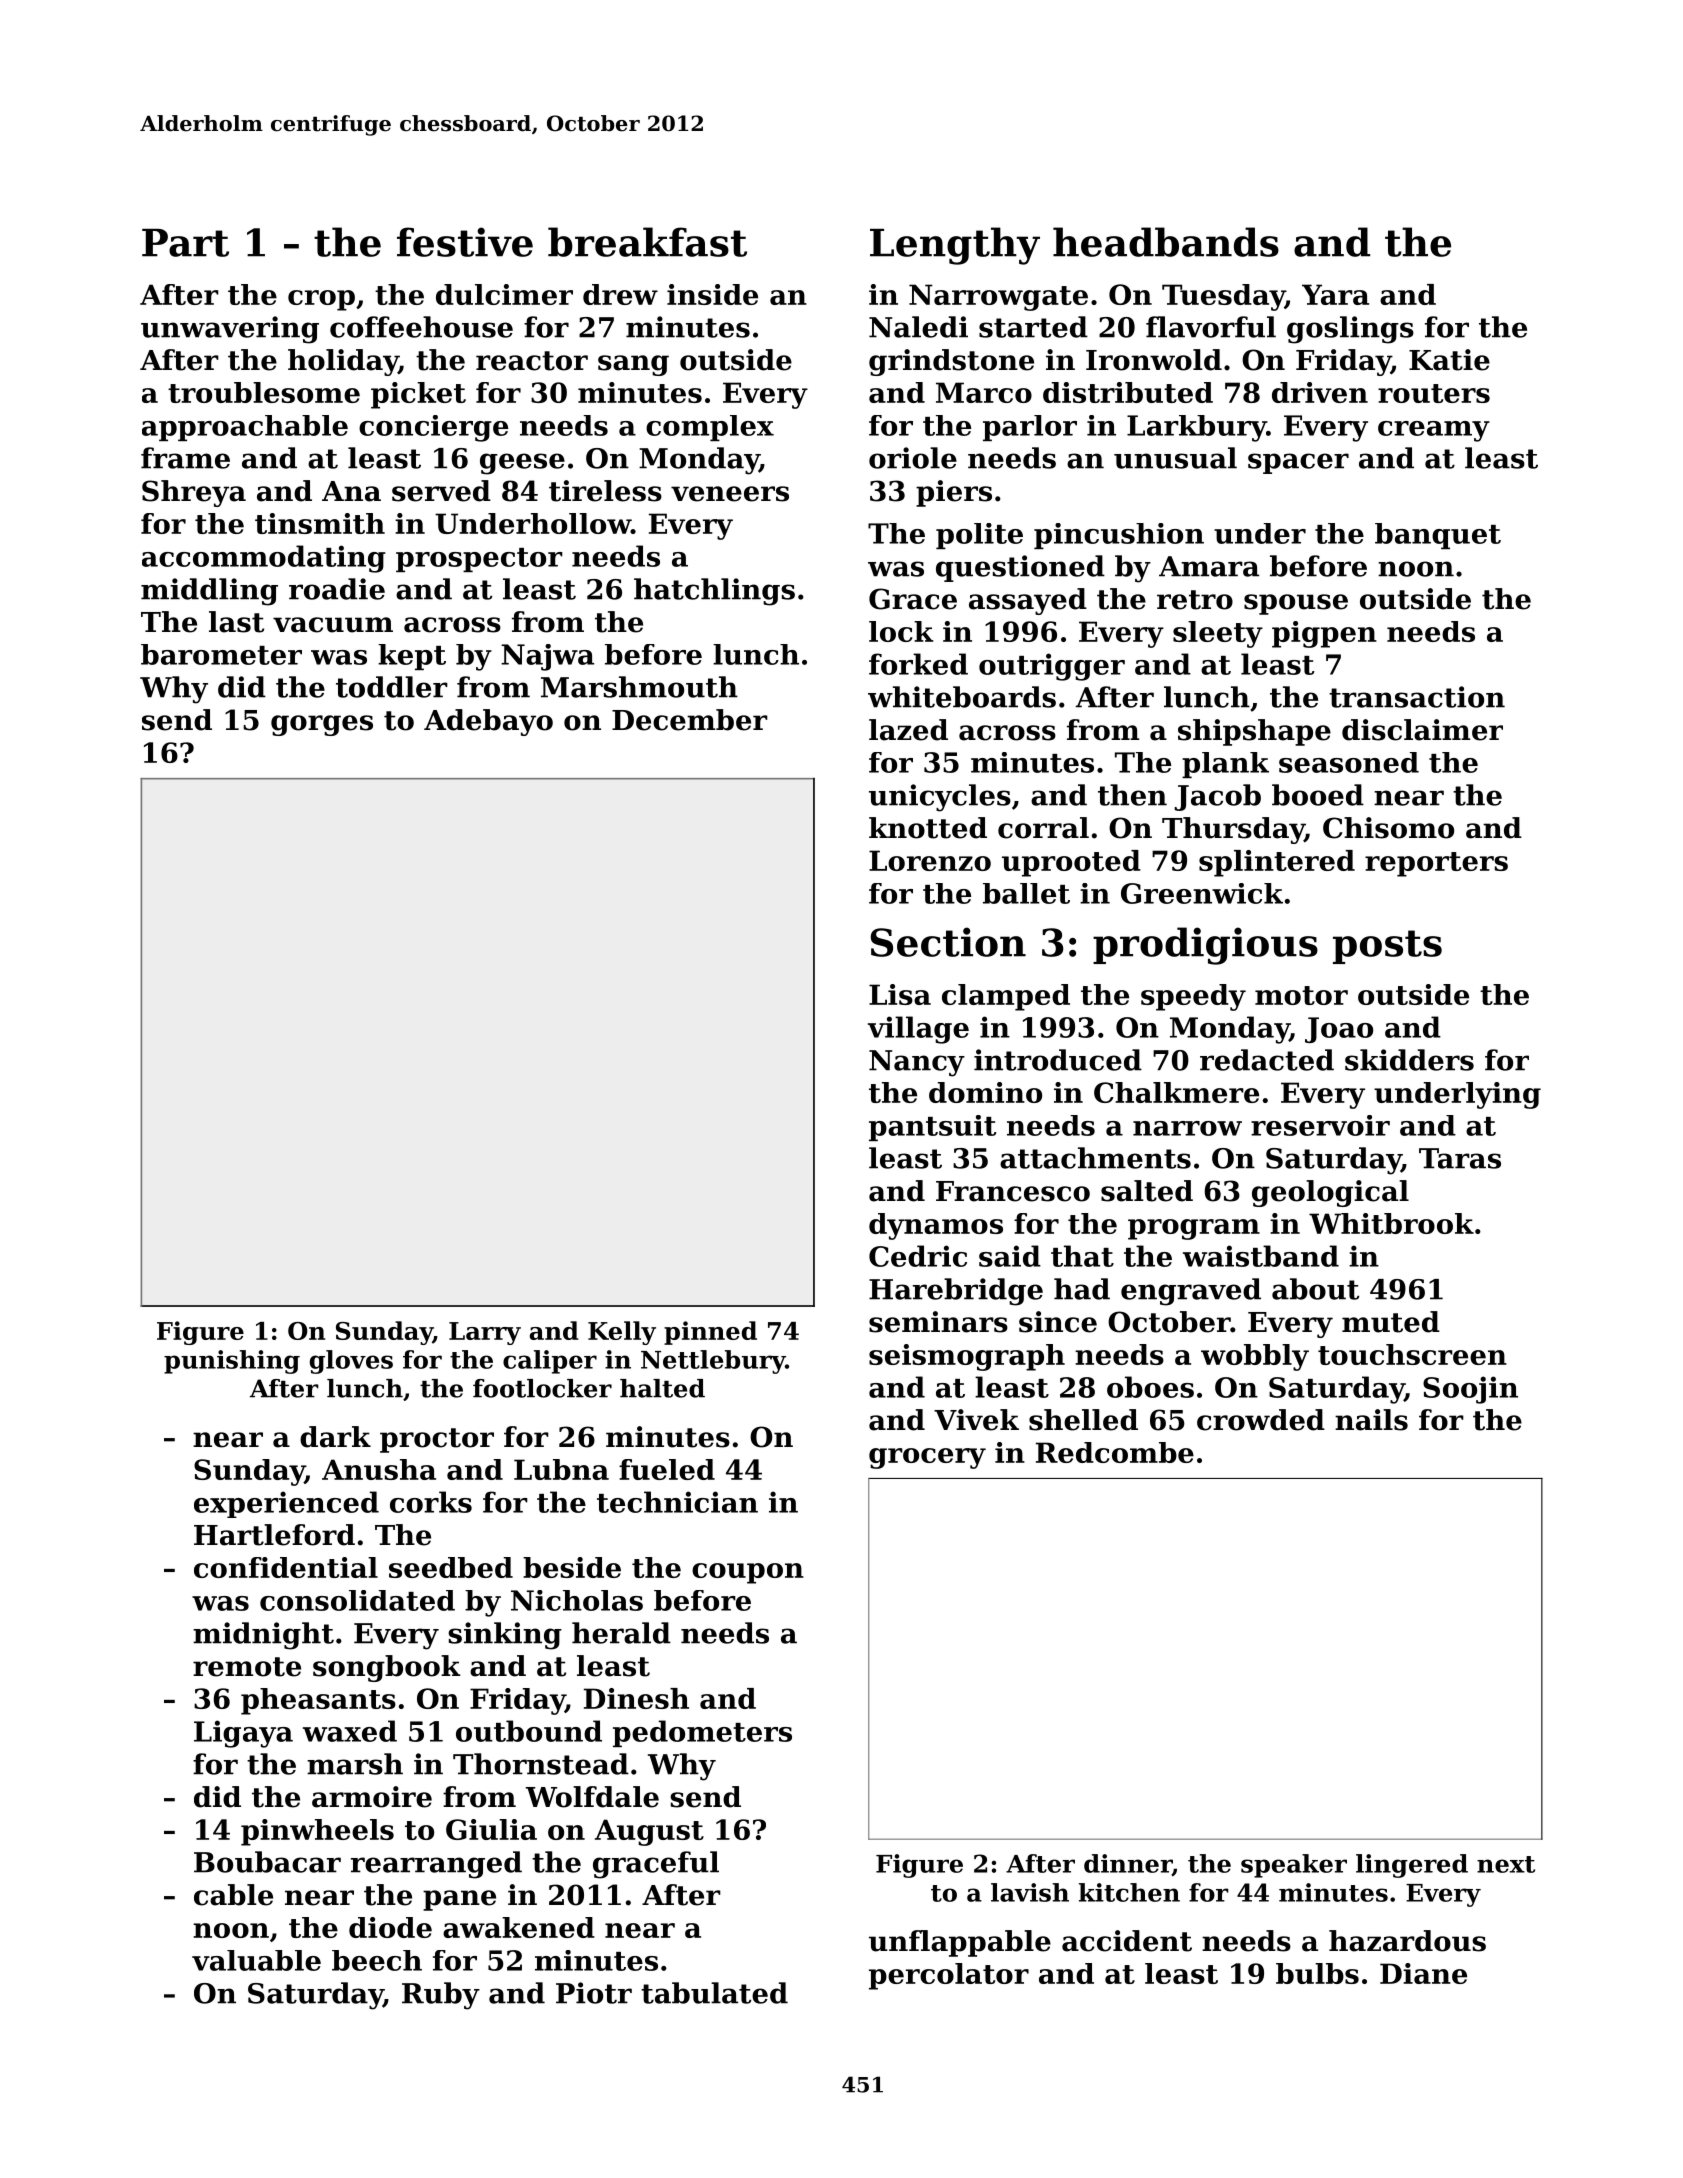 Image resolution: width=1683 pixels, height=2178 pixels. Describe the element at coordinates (1335, 294) in the screenshot. I see `Yara` at that location.
